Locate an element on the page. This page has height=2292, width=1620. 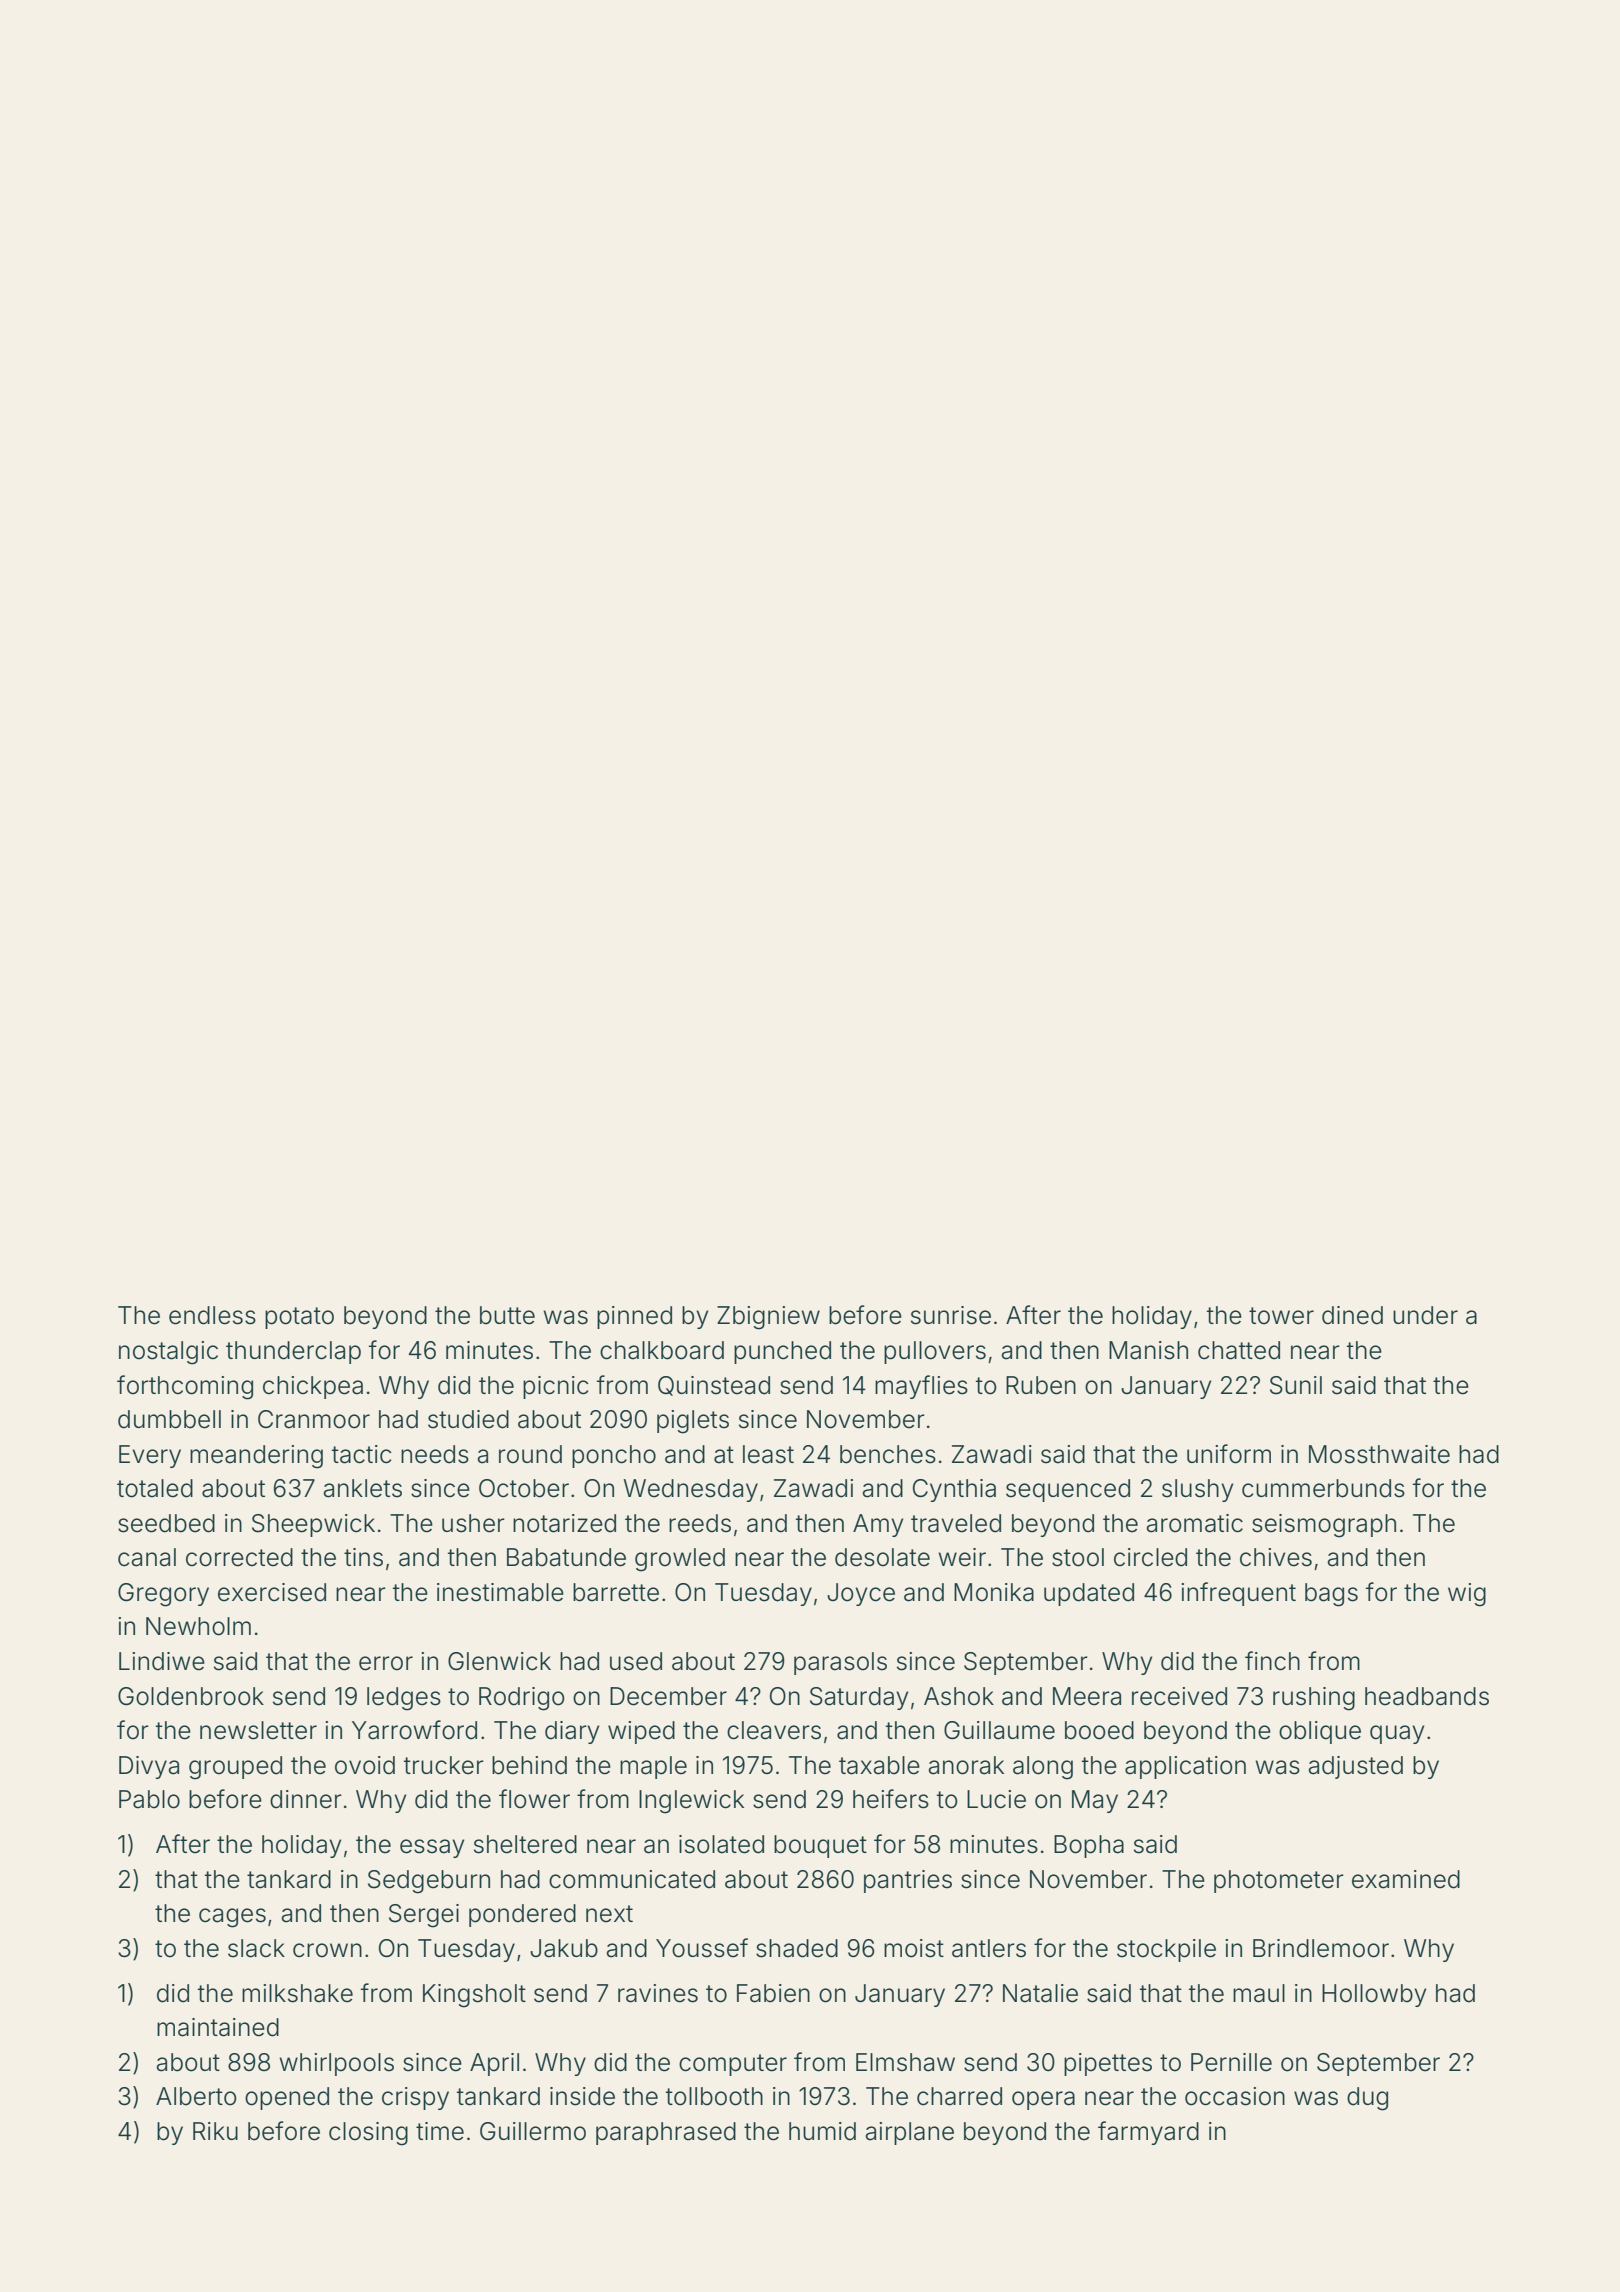
nostalgic is located at coordinates (168, 1353).
